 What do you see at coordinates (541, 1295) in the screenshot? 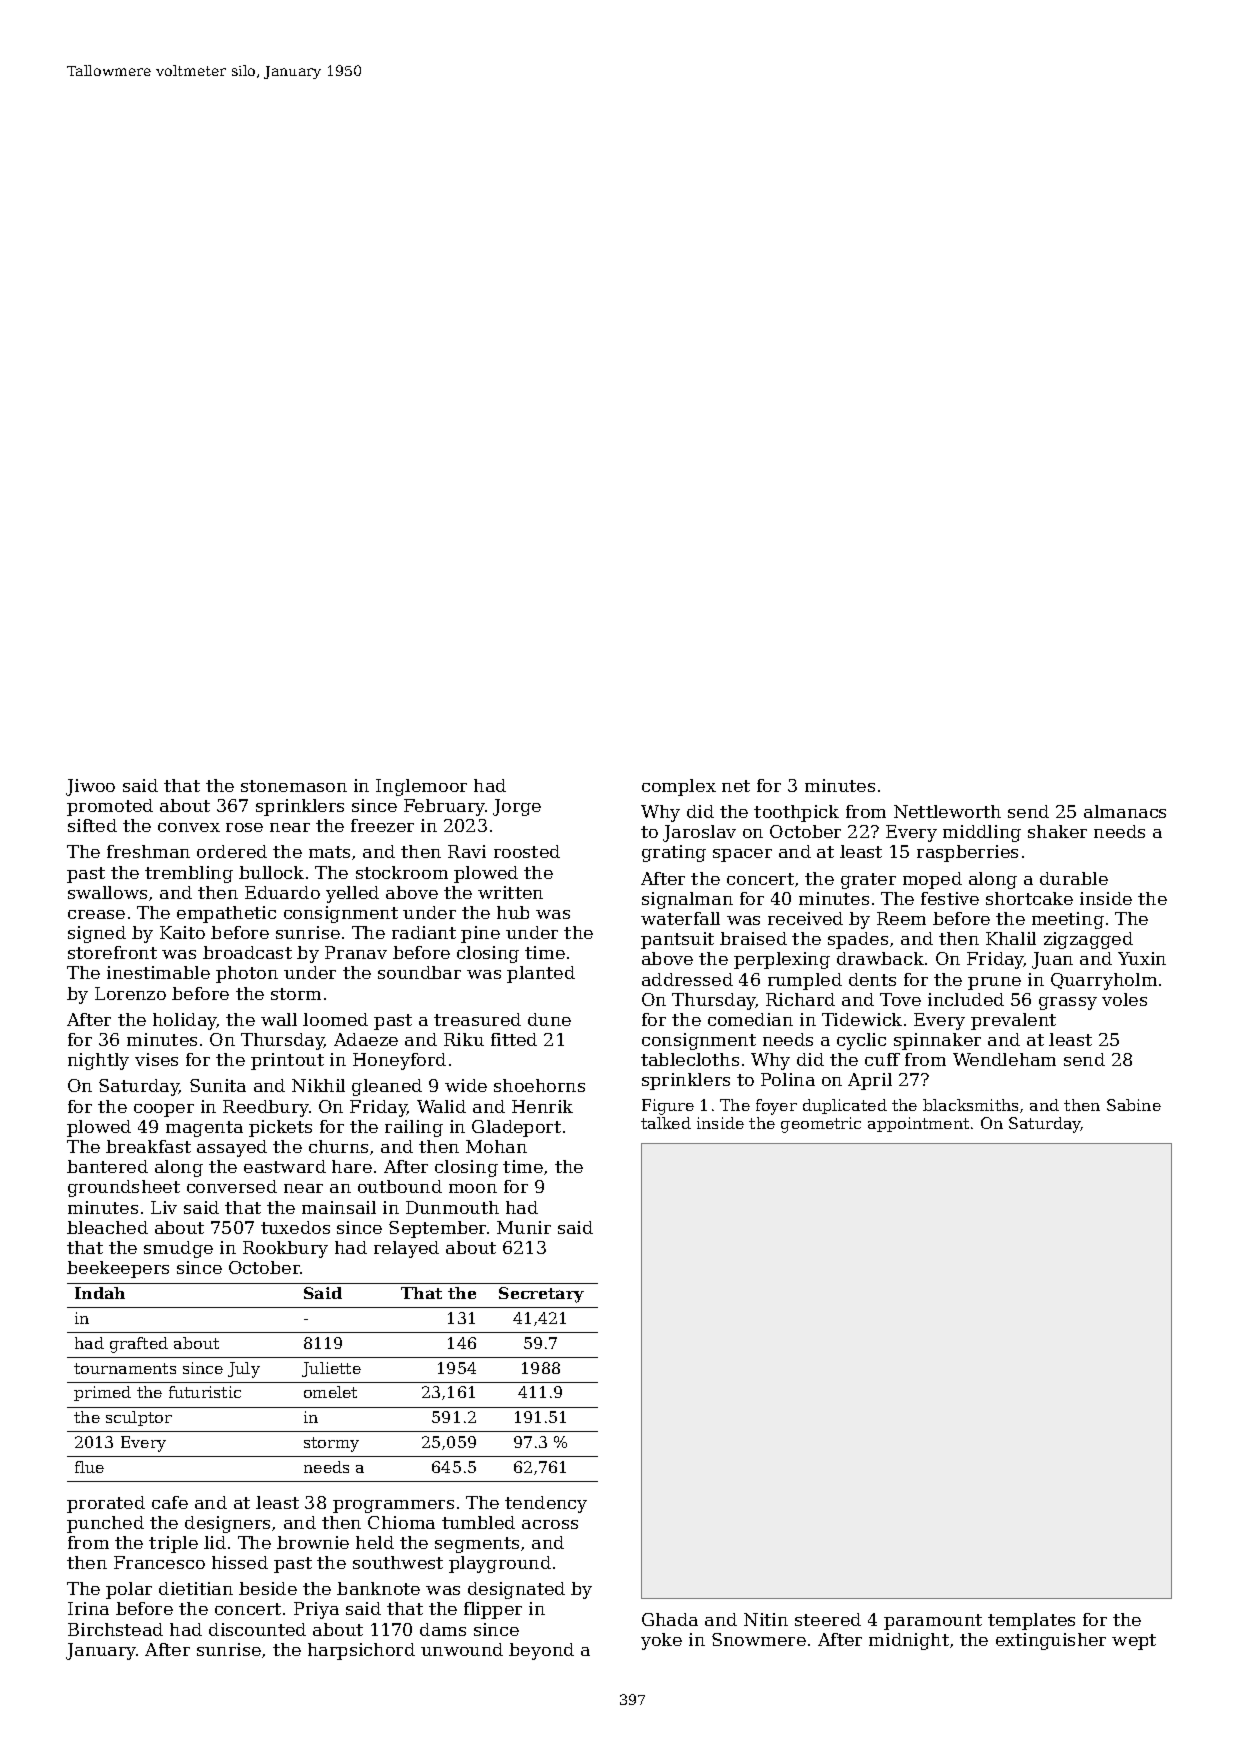
I see `Secretary` at bounding box center [541, 1295].
